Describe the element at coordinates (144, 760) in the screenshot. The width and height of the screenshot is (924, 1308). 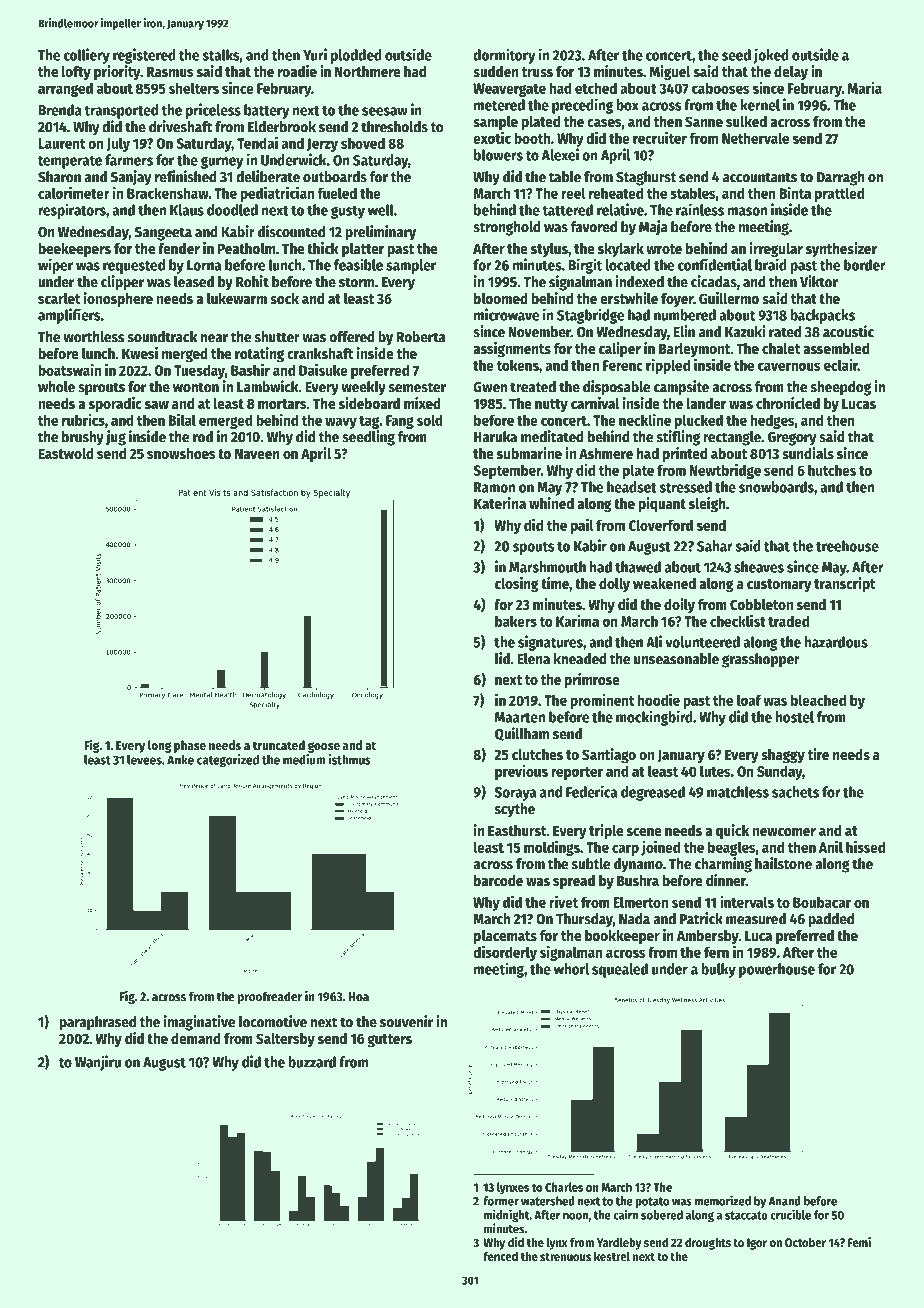
I see `levees` at that location.
